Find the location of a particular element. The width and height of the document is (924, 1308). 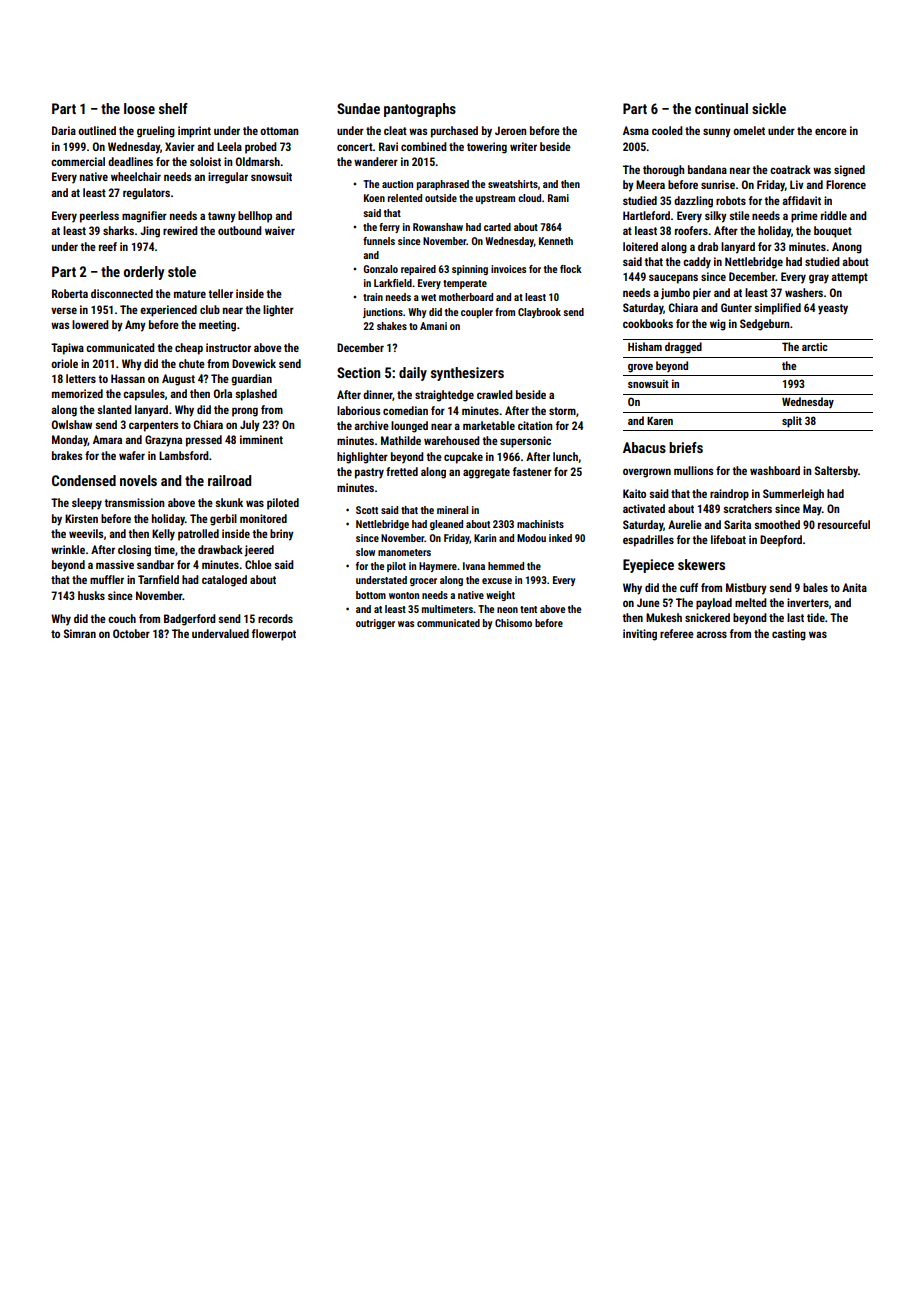

Deepford is located at coordinates (781, 541).
